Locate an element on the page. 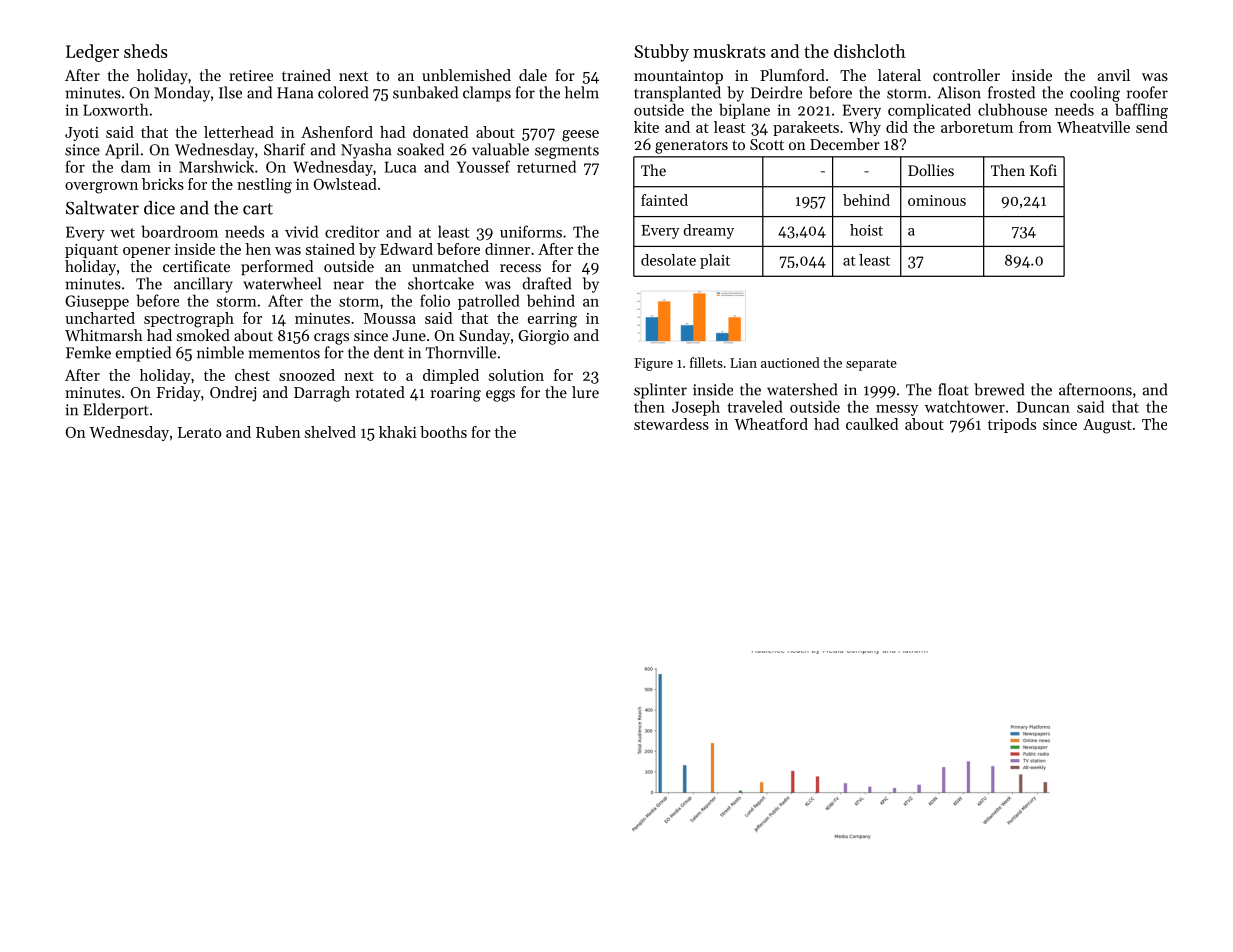 The image size is (1233, 952). geese is located at coordinates (580, 136).
